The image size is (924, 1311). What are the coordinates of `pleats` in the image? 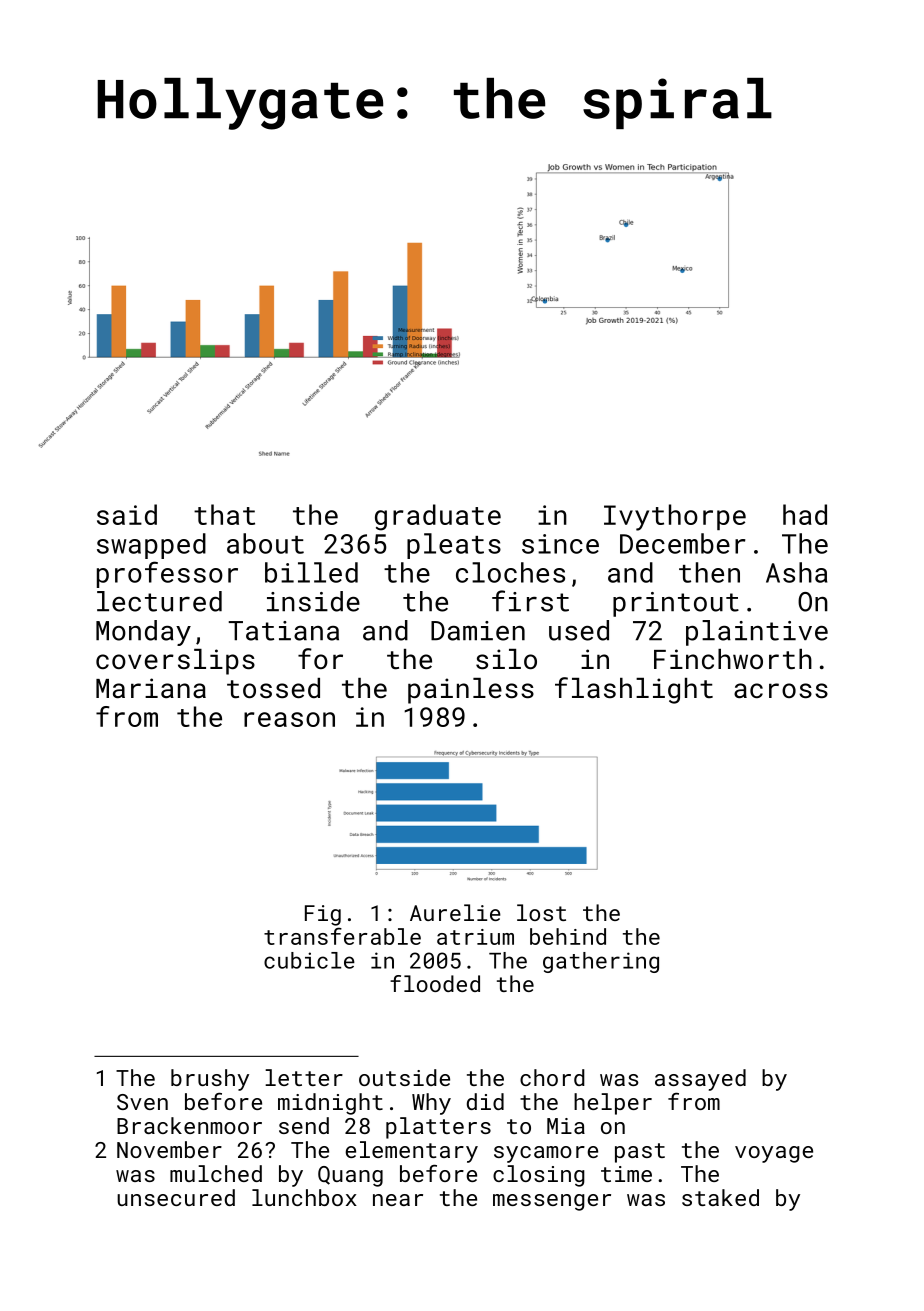 It's located at (454, 546).
